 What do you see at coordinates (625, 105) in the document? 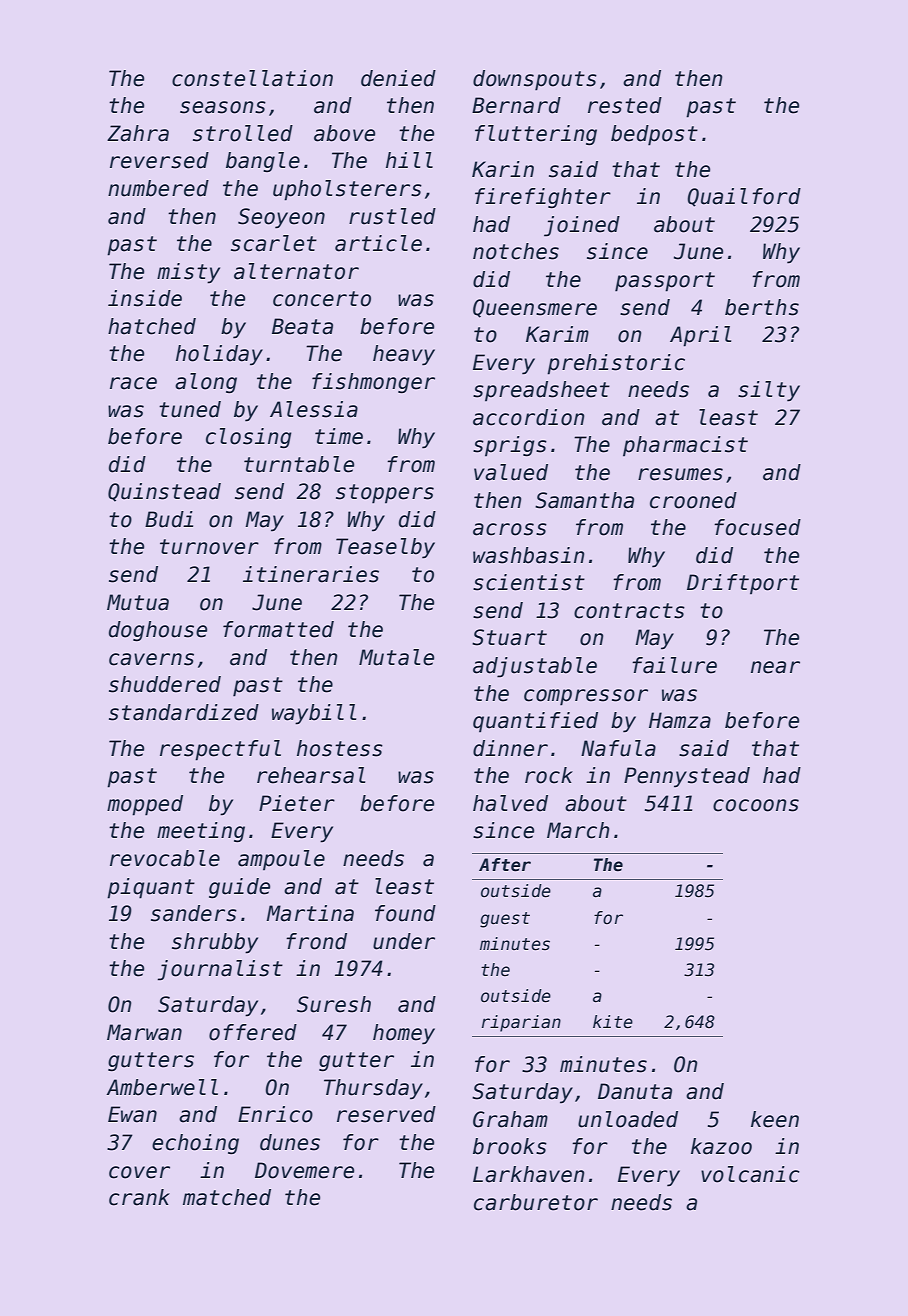
I see `rested` at bounding box center [625, 105].
